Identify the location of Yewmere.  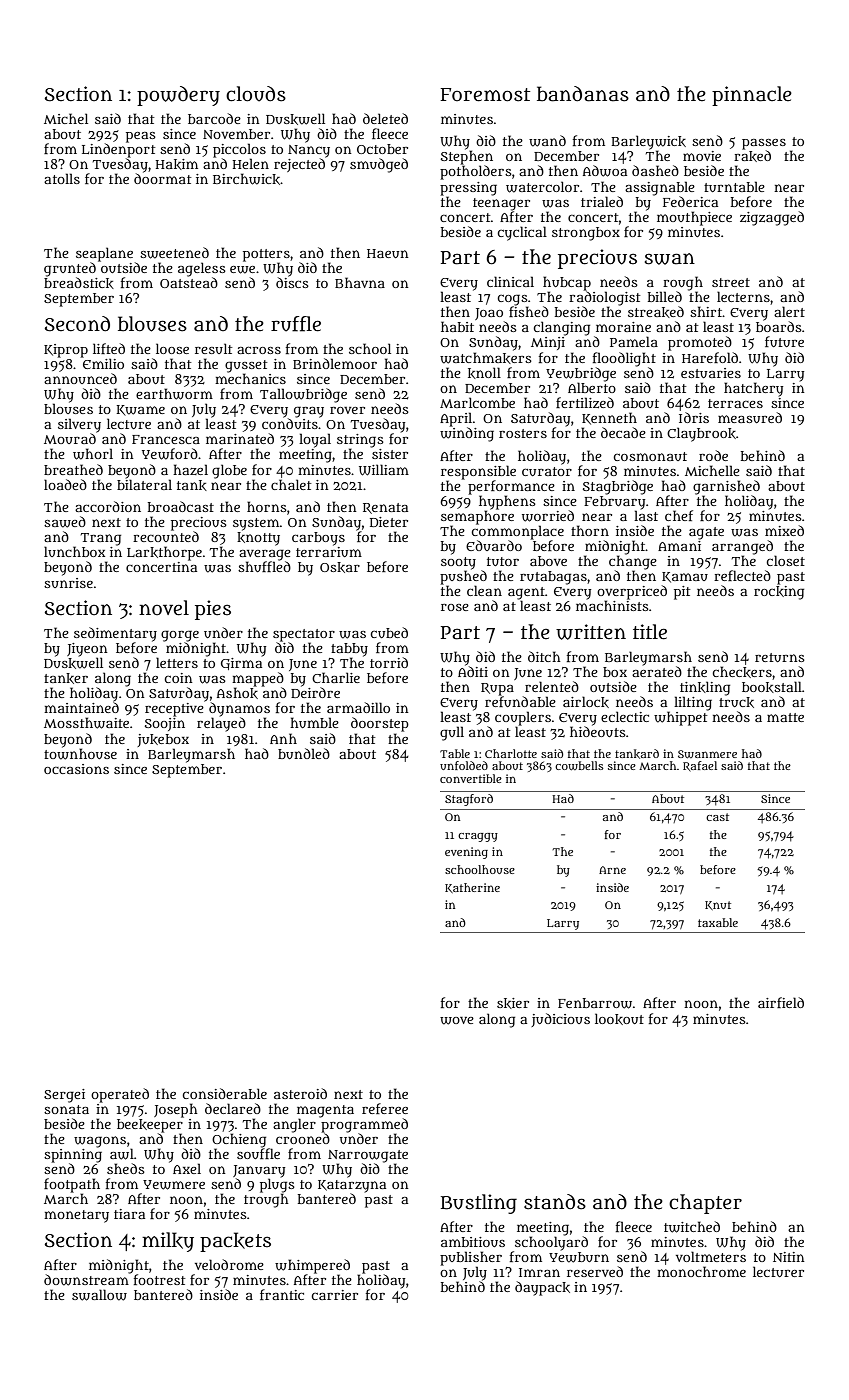
(174, 1185).
